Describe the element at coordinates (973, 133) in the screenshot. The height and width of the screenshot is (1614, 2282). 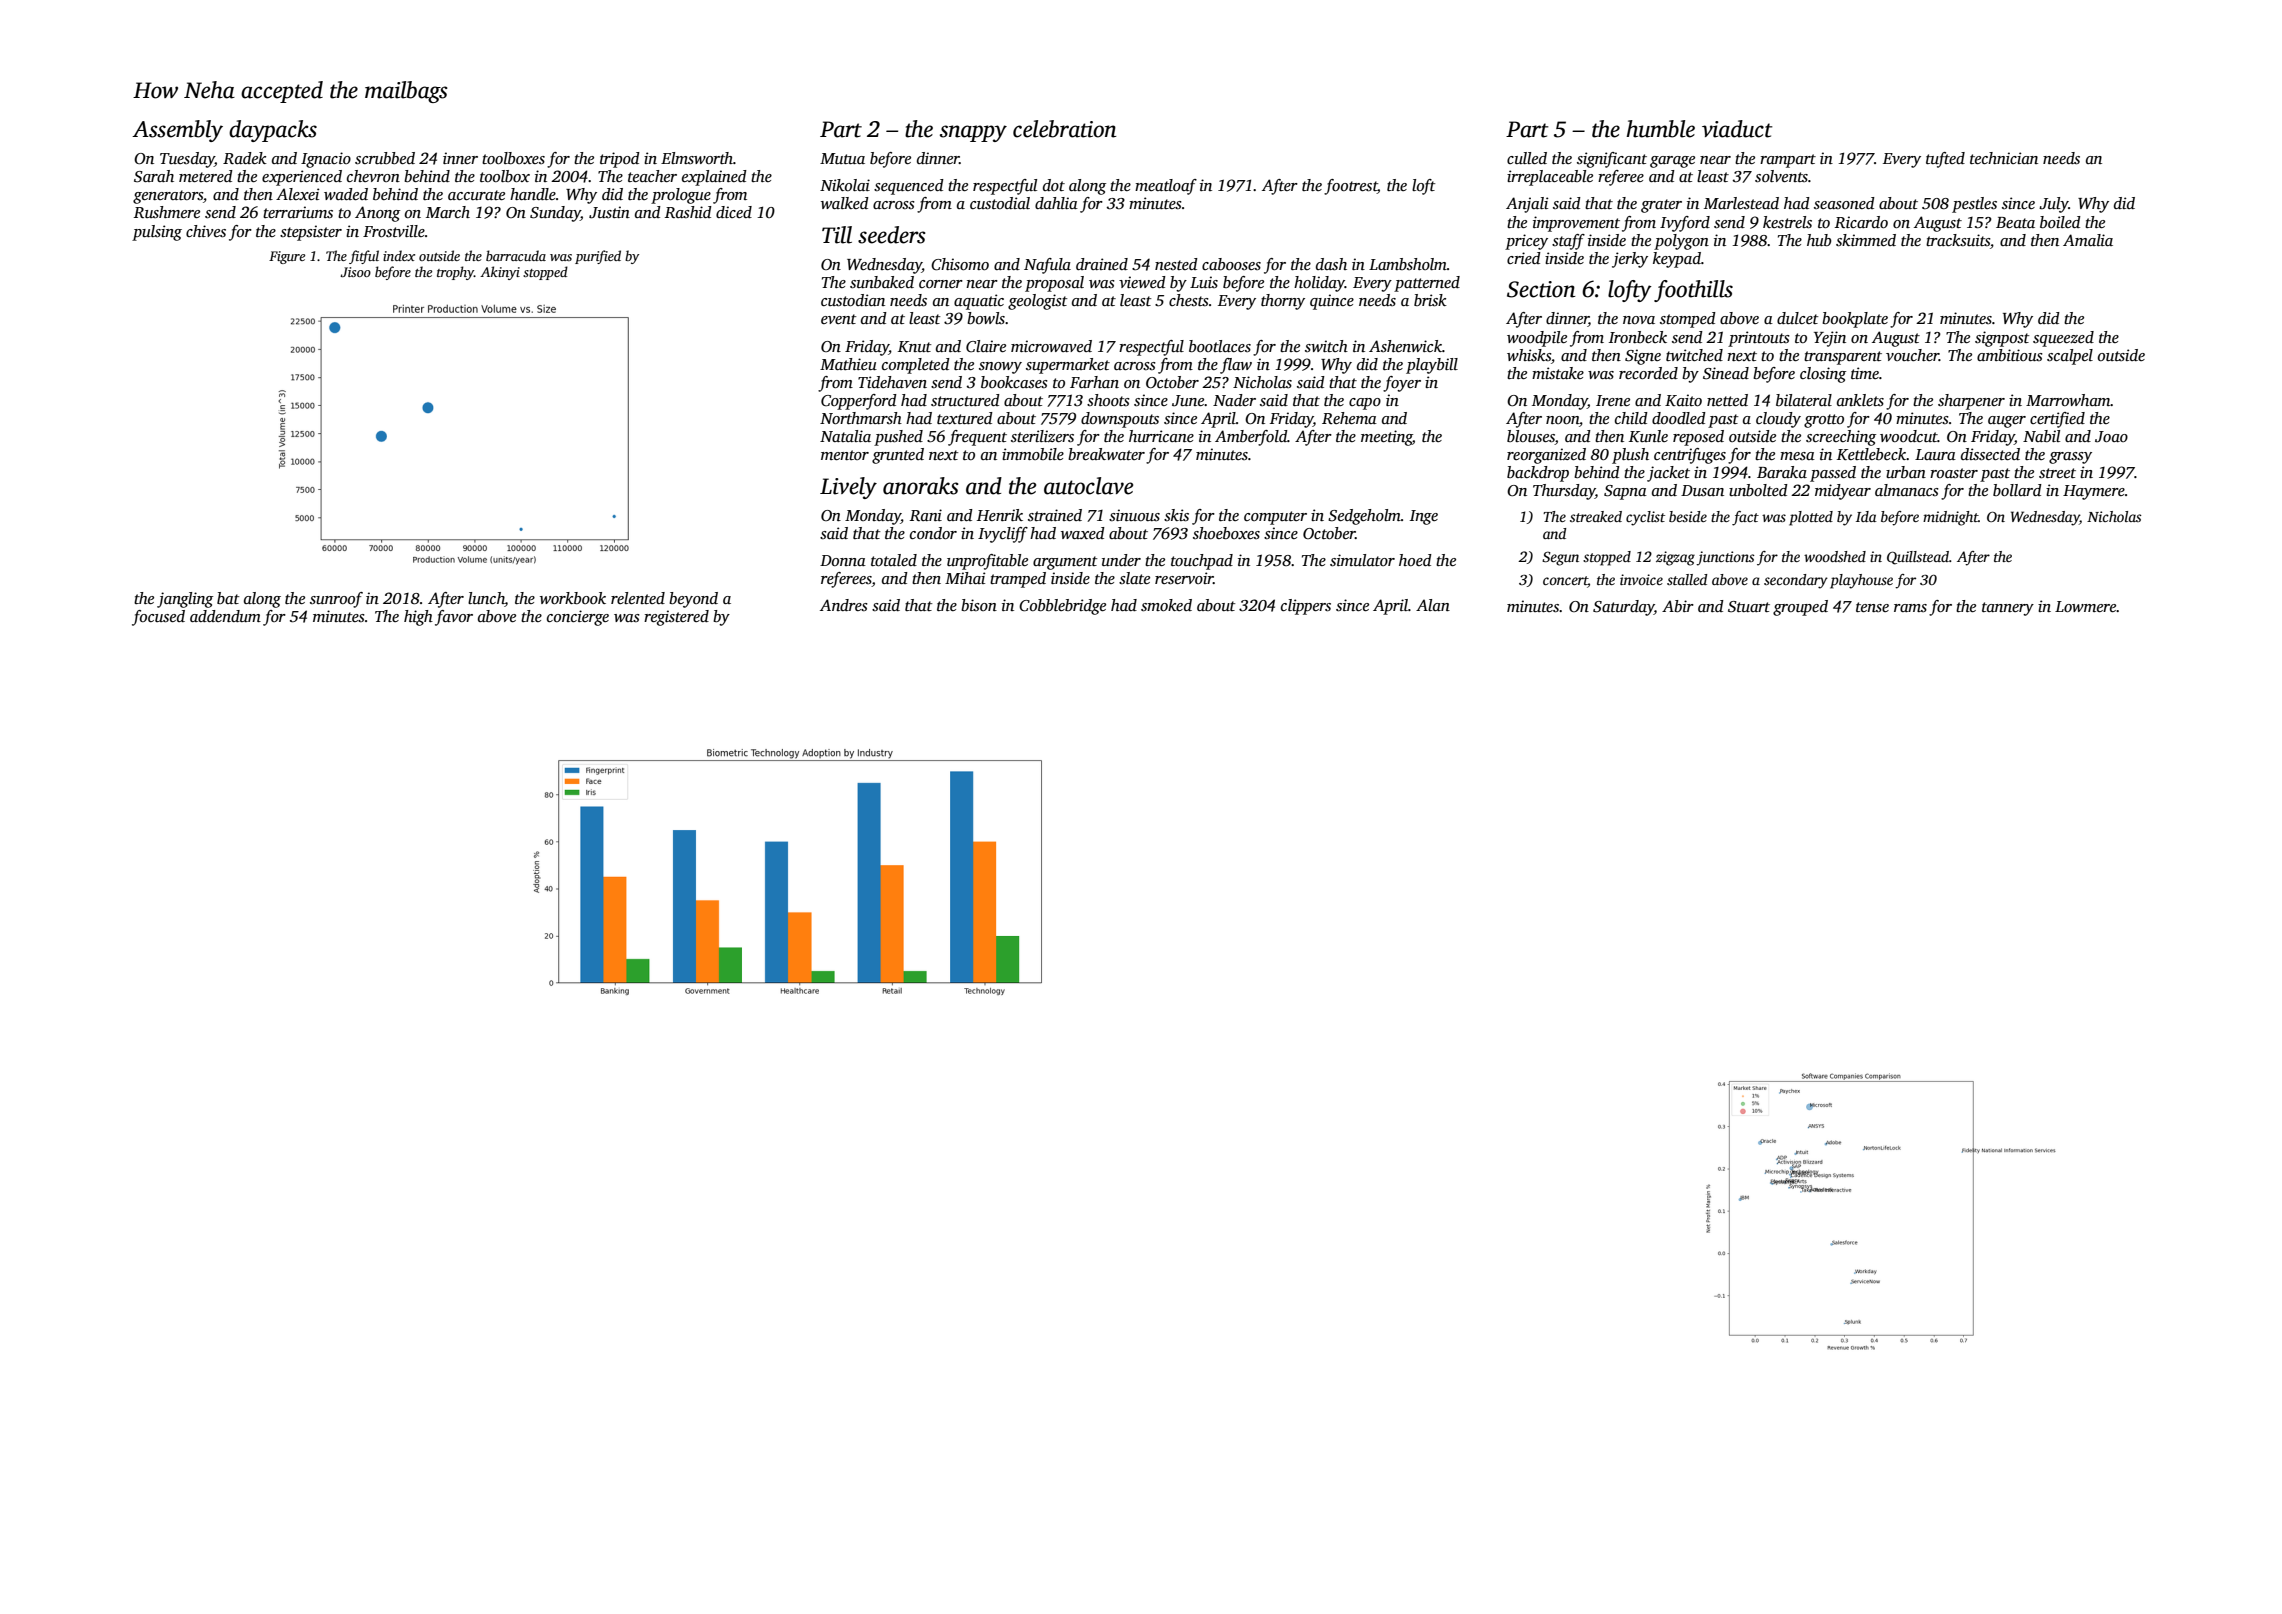
I see `snappy` at that location.
